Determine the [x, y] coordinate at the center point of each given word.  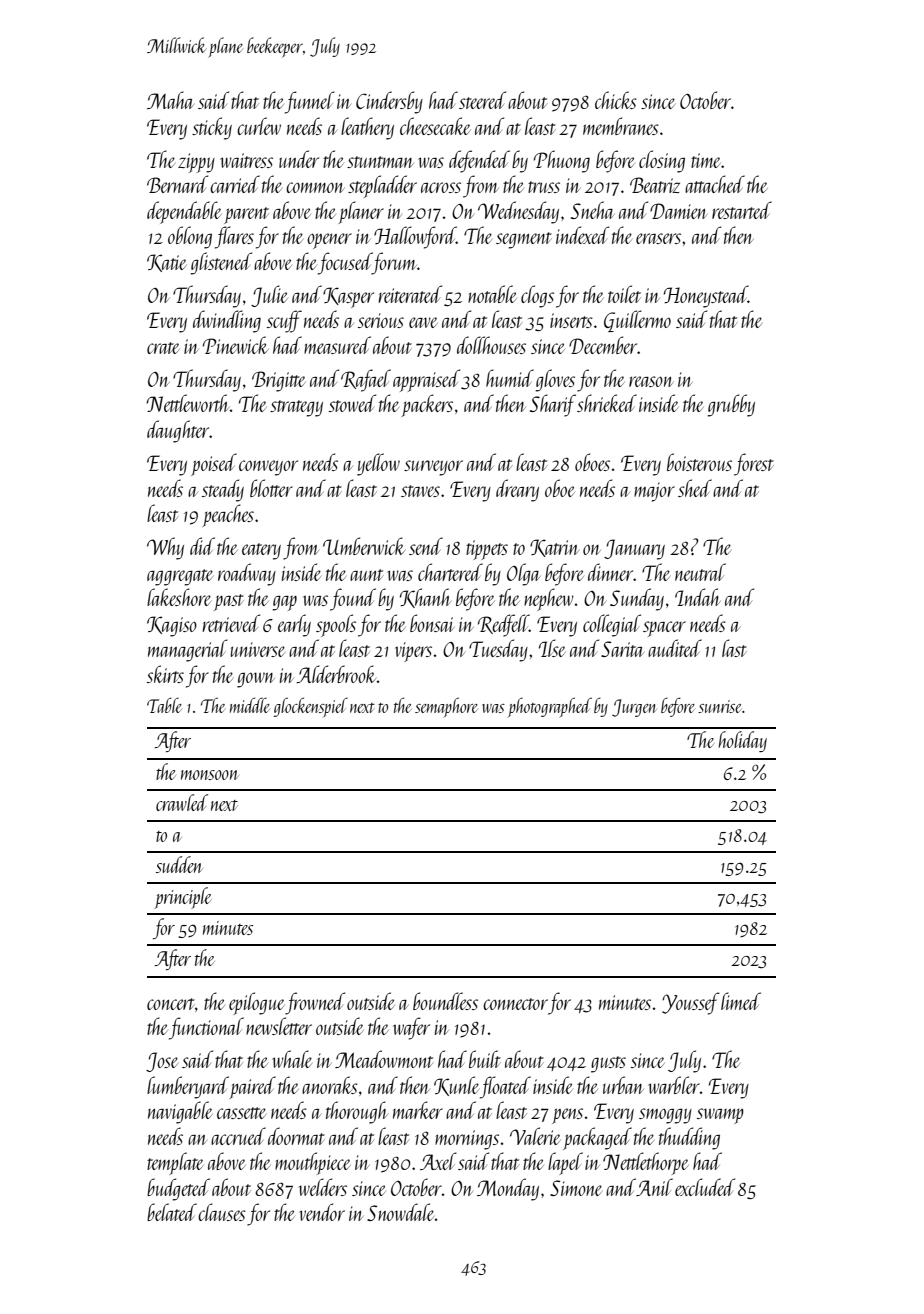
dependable [184, 212]
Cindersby [389, 102]
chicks [616, 100]
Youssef [691, 1003]
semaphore [446, 707]
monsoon [209, 775]
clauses [222, 1212]
